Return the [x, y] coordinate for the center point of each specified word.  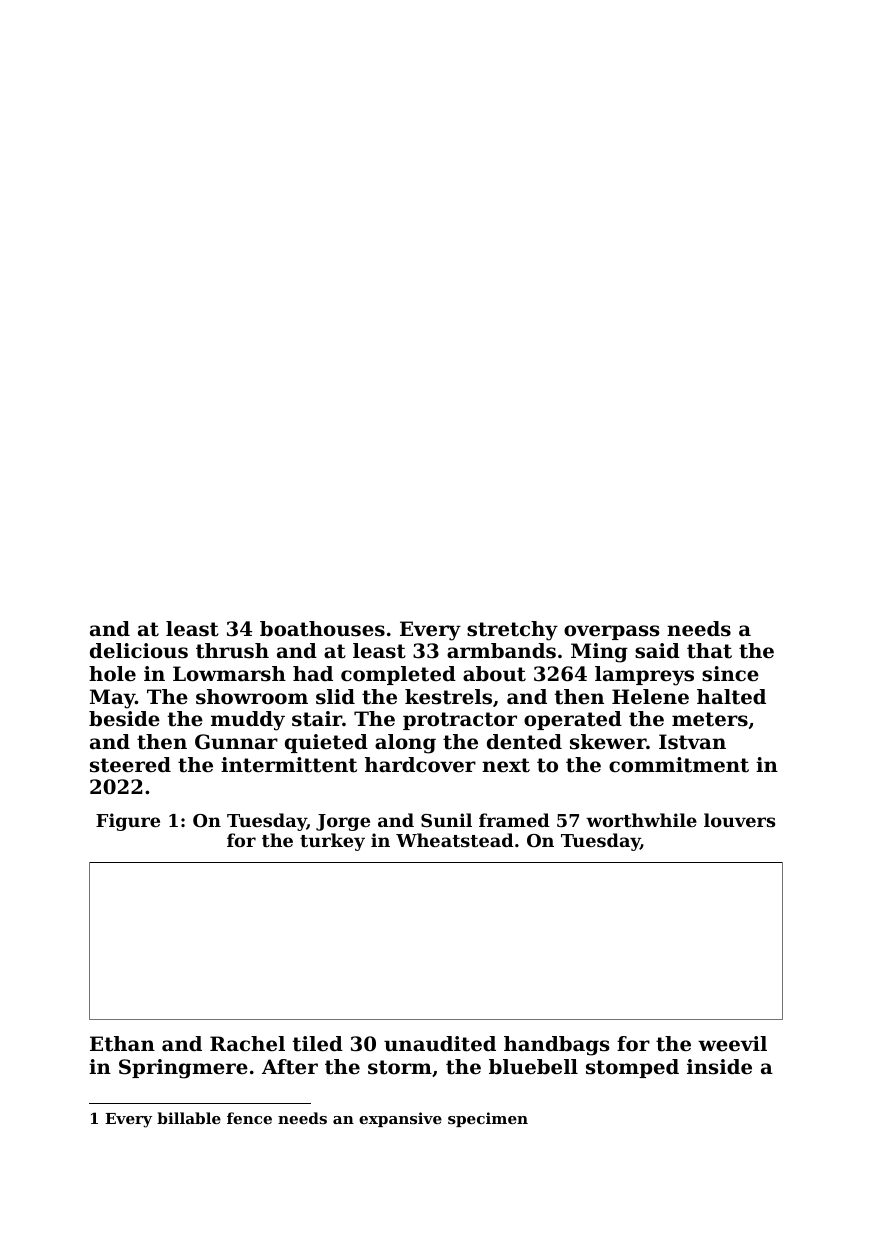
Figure [128, 822]
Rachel [247, 1044]
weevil [732, 1044]
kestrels [448, 697]
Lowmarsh [229, 674]
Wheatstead [455, 840]
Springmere [183, 1069]
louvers [739, 820]
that [709, 651]
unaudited [440, 1044]
